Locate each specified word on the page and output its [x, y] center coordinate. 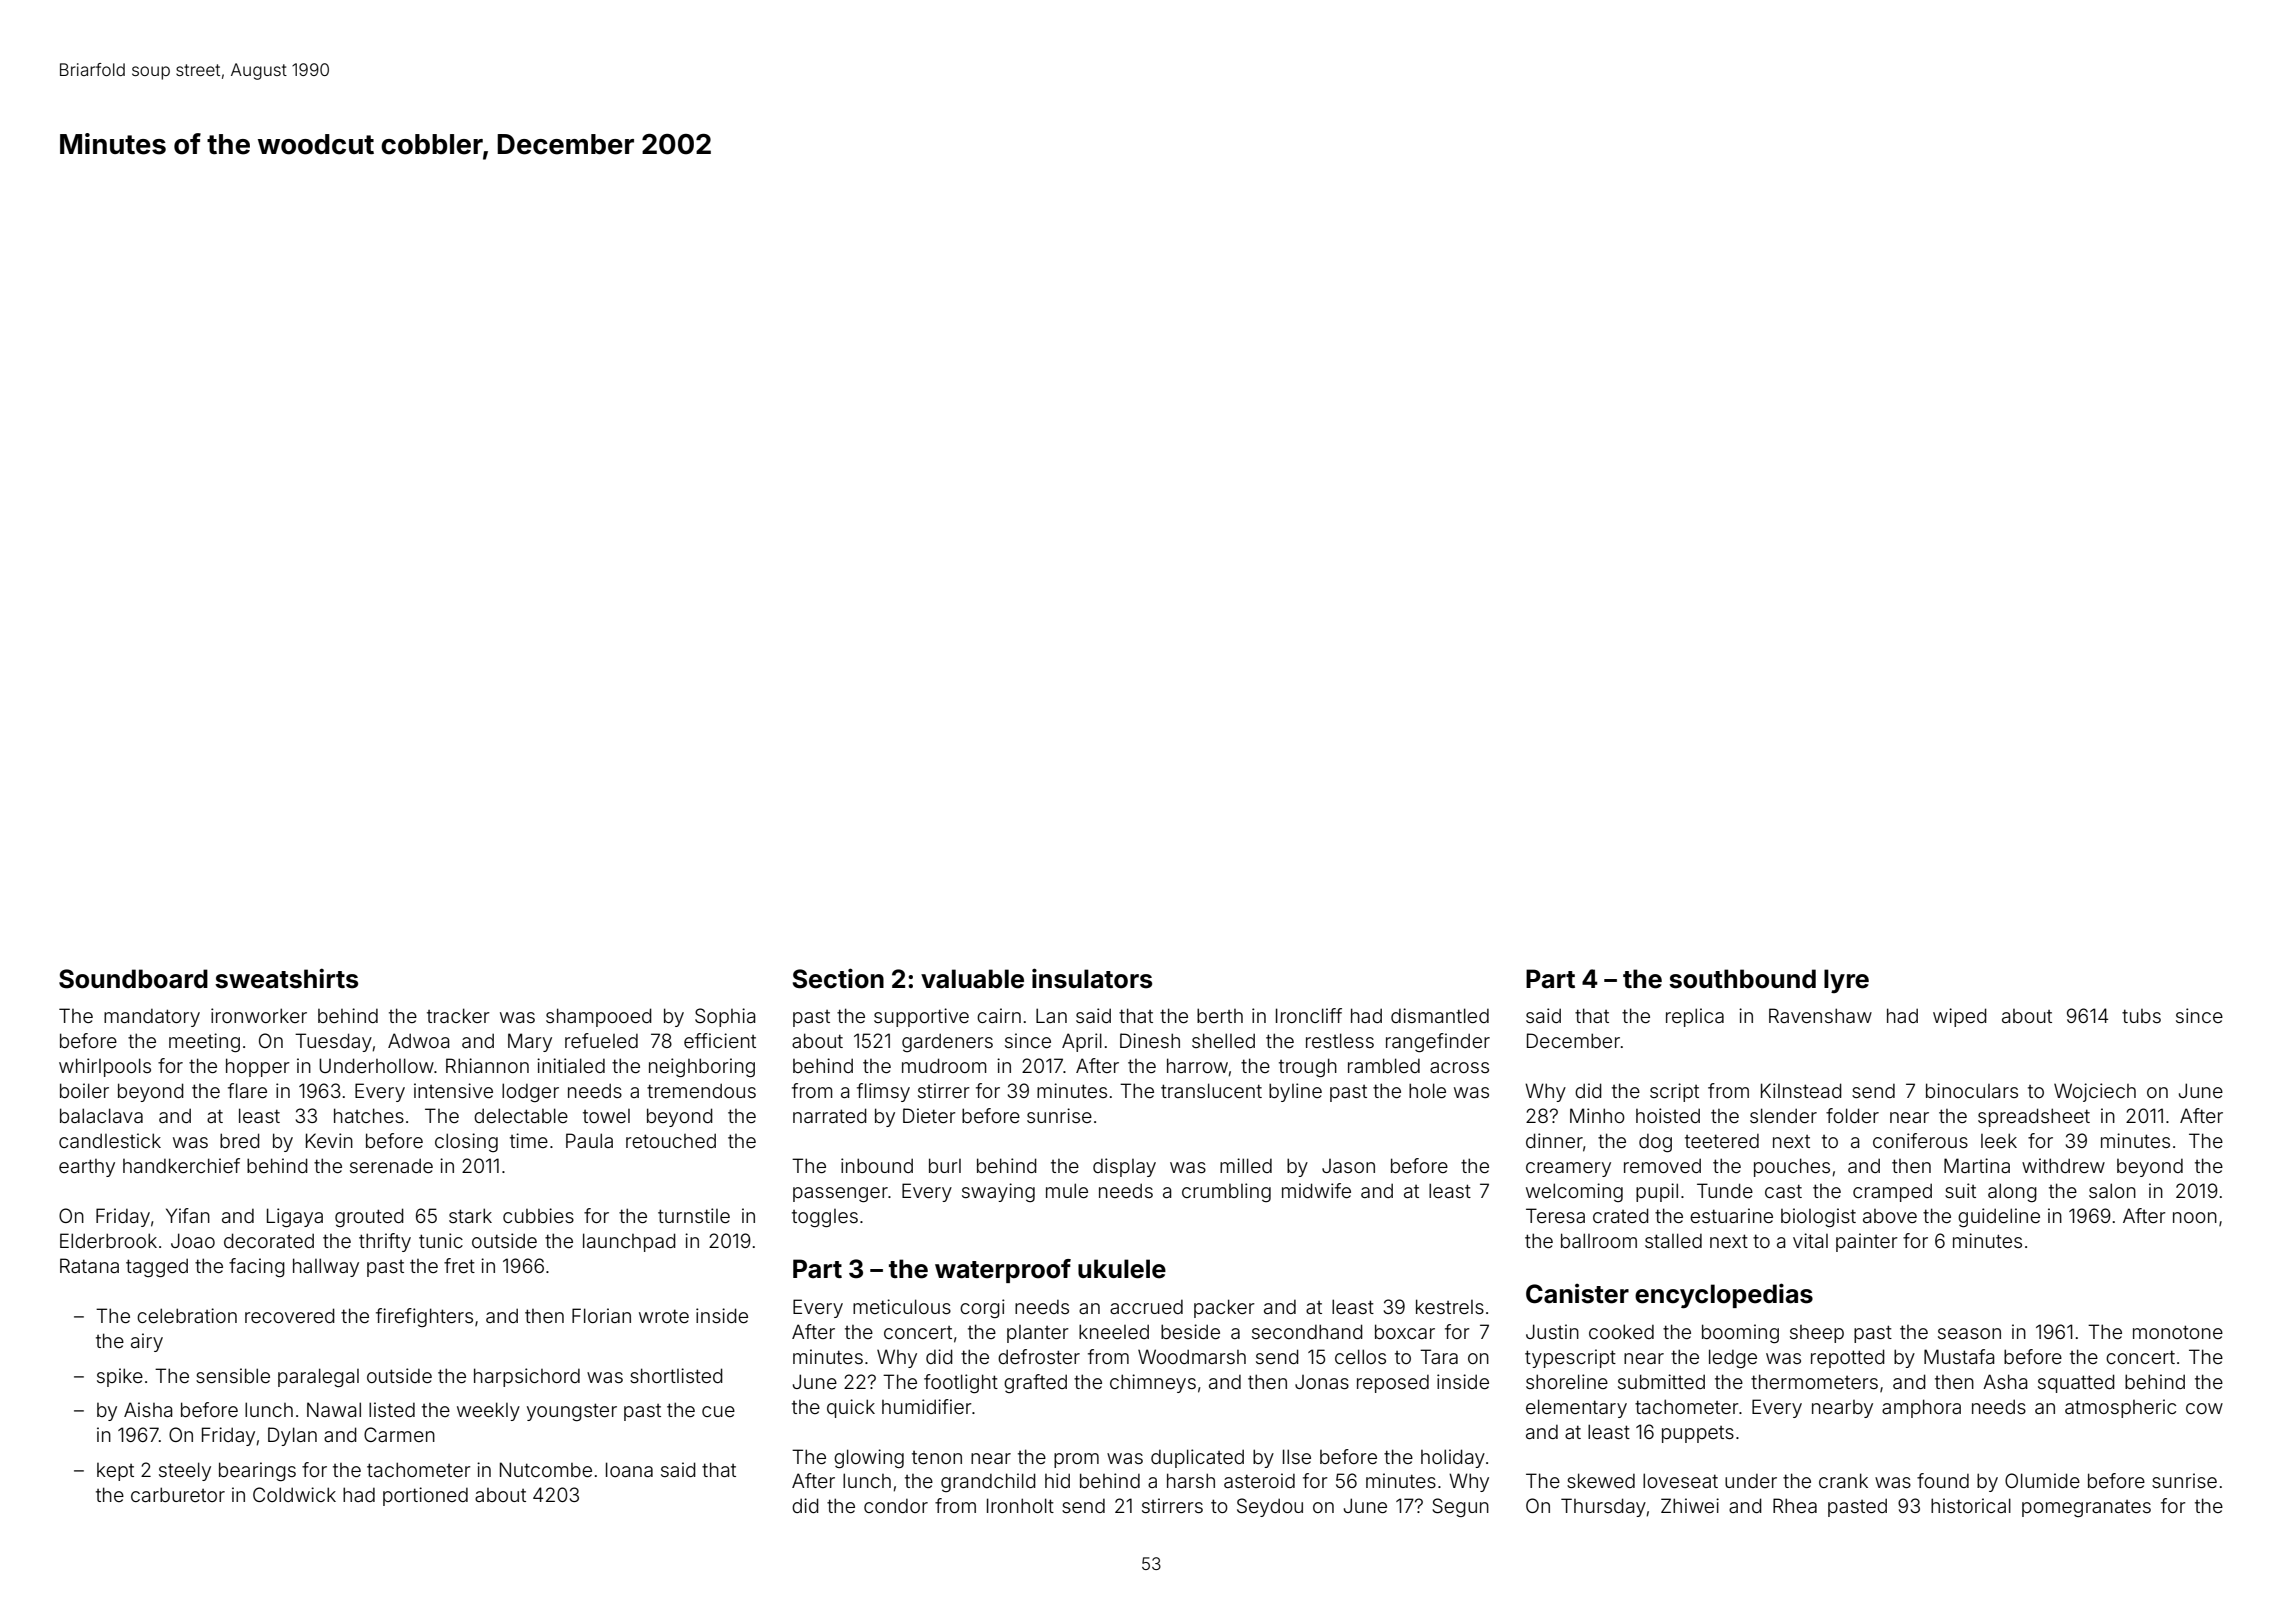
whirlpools [105, 1067]
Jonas [1322, 1382]
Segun [1460, 1507]
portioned [425, 1496]
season [1969, 1333]
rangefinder [1438, 1042]
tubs [2141, 1016]
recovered [290, 1315]
